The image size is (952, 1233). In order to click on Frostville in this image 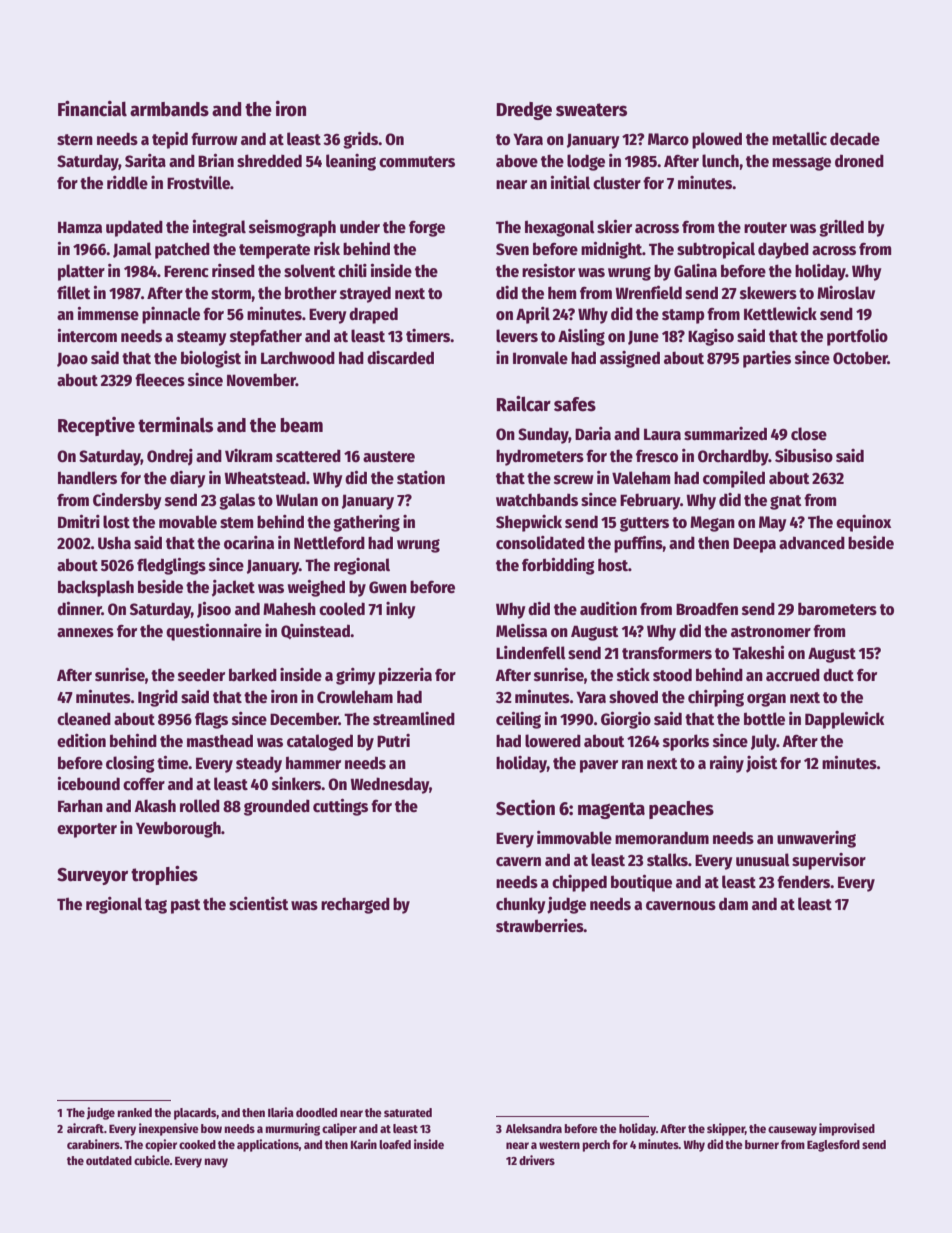, I will do `click(198, 183)`.
